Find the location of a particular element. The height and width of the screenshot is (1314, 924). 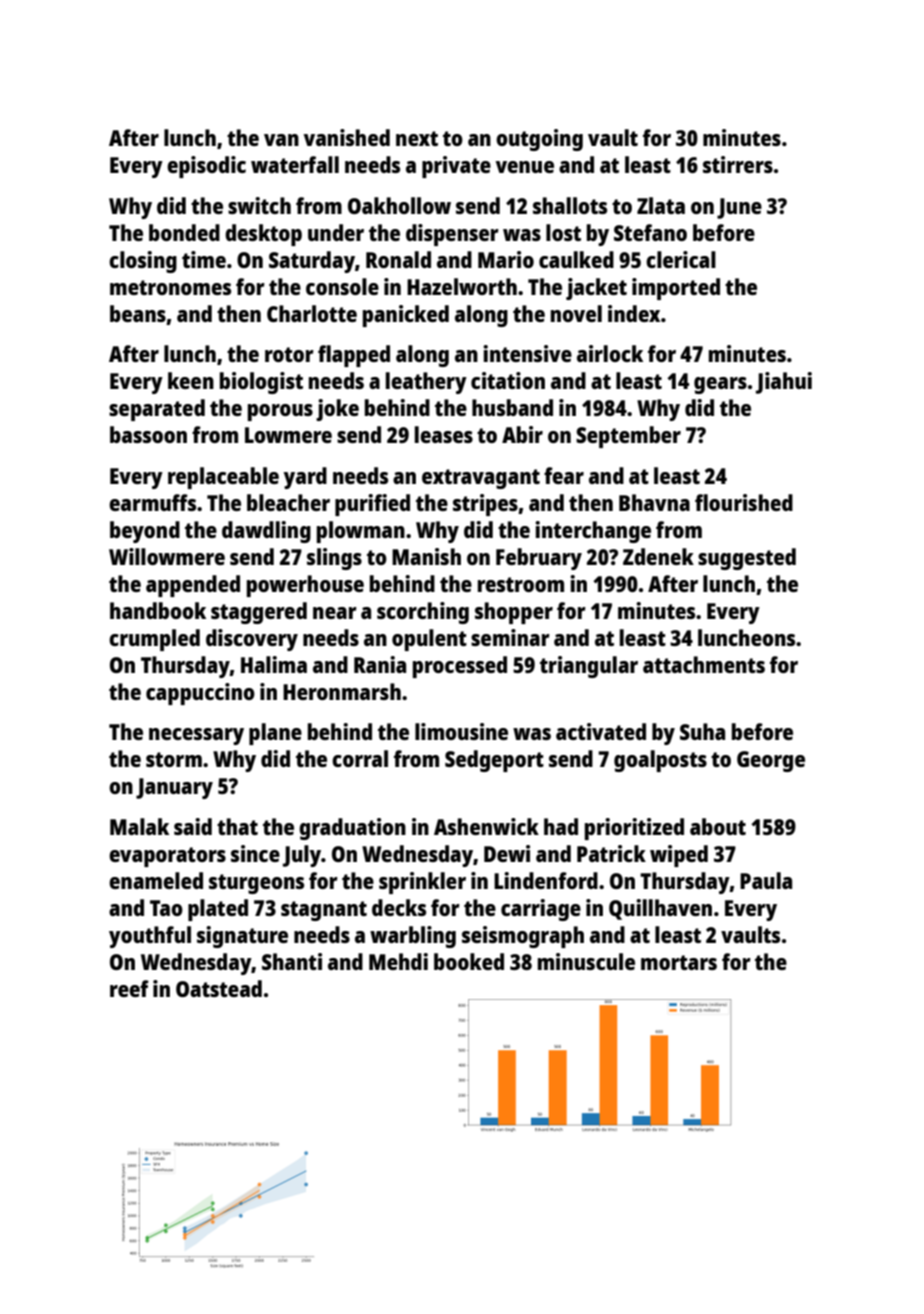

shopper is located at coordinates (514, 613).
